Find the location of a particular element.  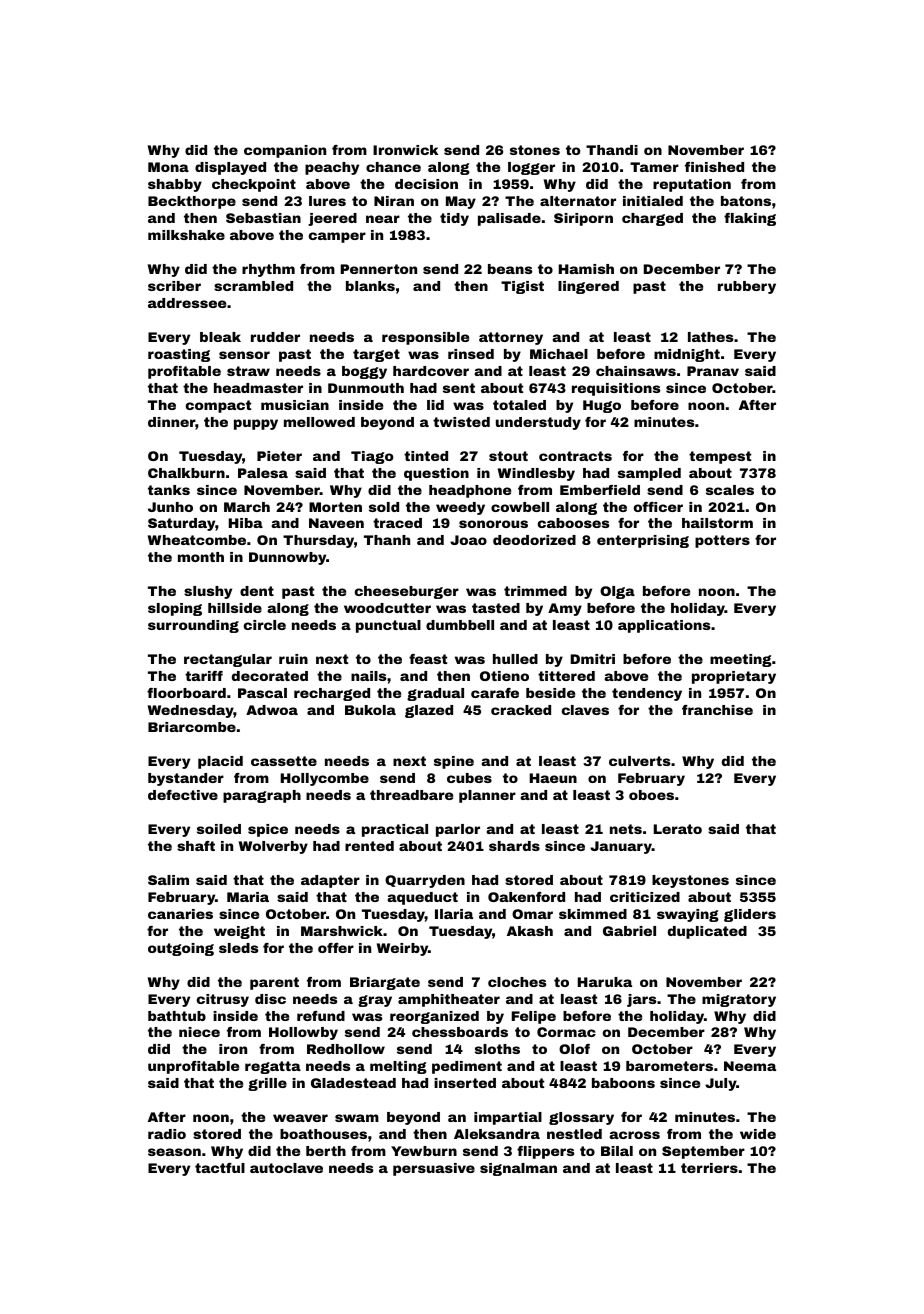

feast is located at coordinates (428, 659).
